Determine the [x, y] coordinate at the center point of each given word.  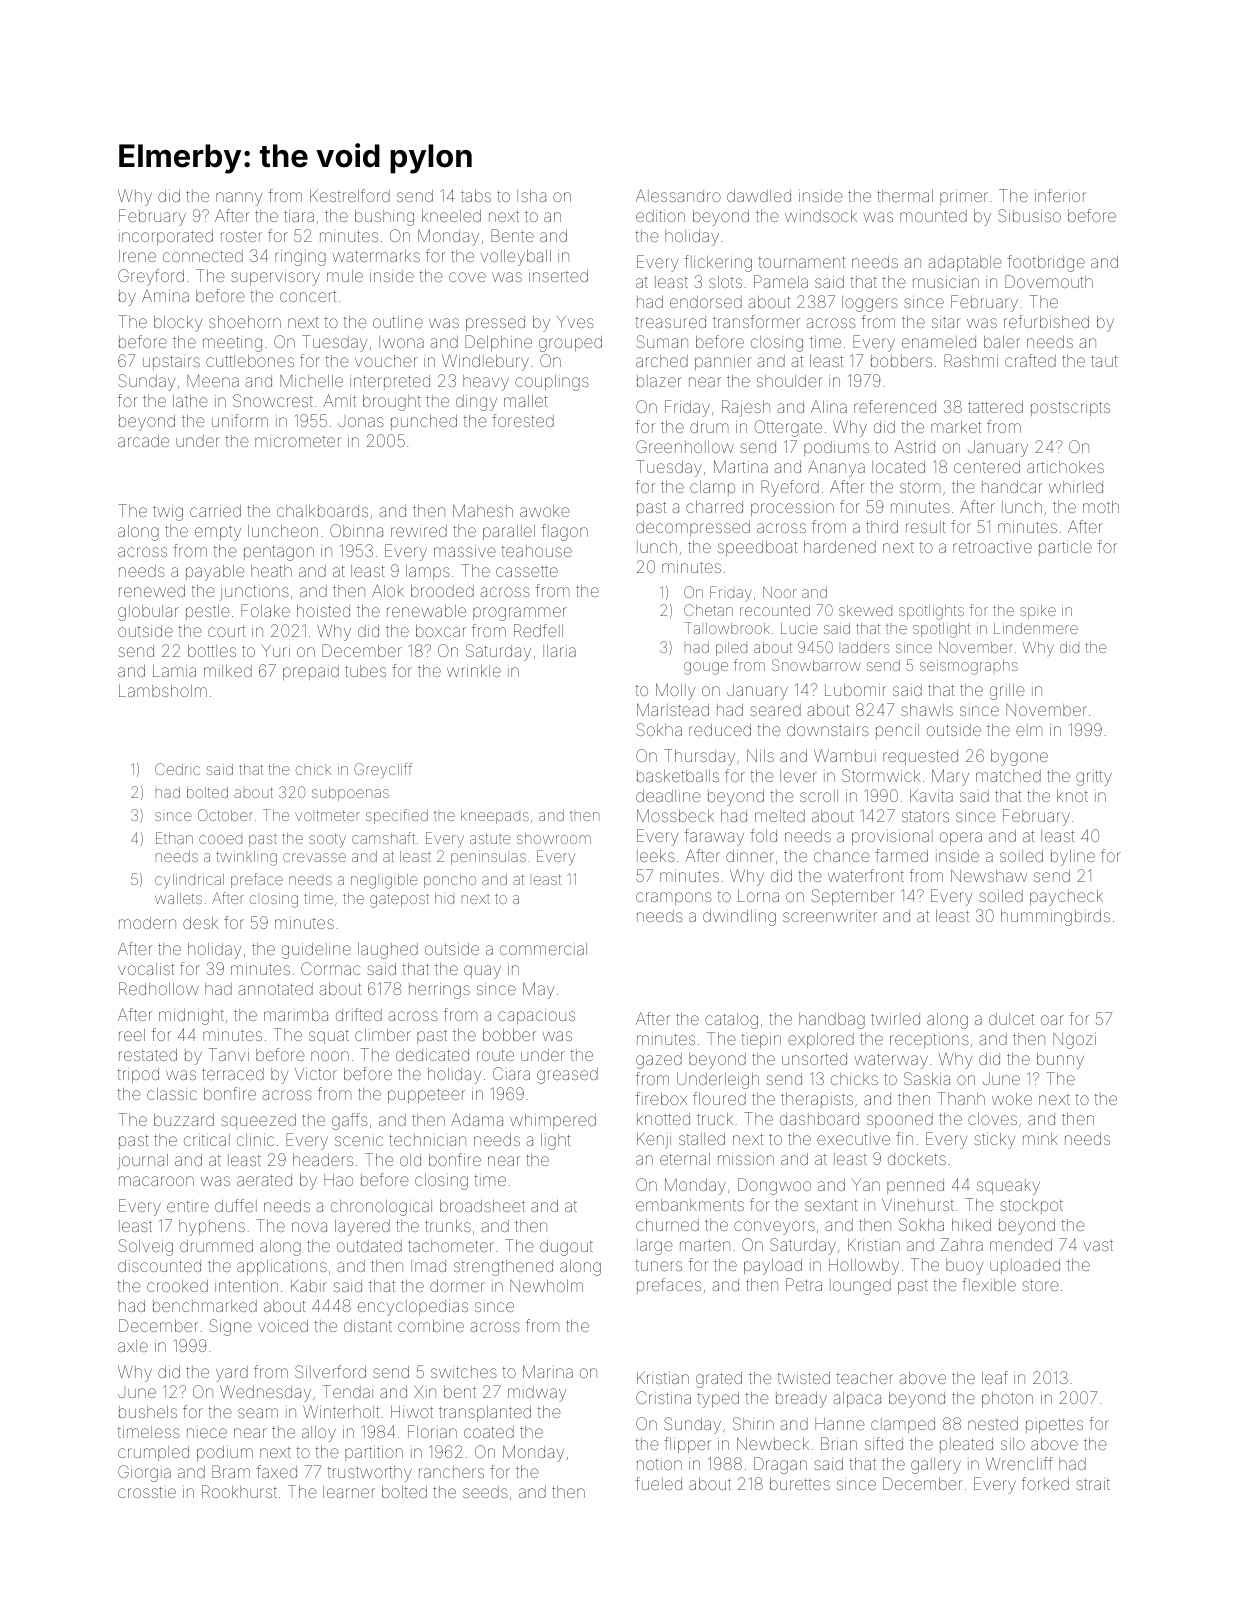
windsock [821, 216]
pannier [723, 362]
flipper [687, 1445]
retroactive [992, 547]
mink [1040, 1139]
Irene [137, 256]
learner [349, 1492]
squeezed [258, 1121]
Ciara [511, 1073]
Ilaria [559, 651]
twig [168, 513]
